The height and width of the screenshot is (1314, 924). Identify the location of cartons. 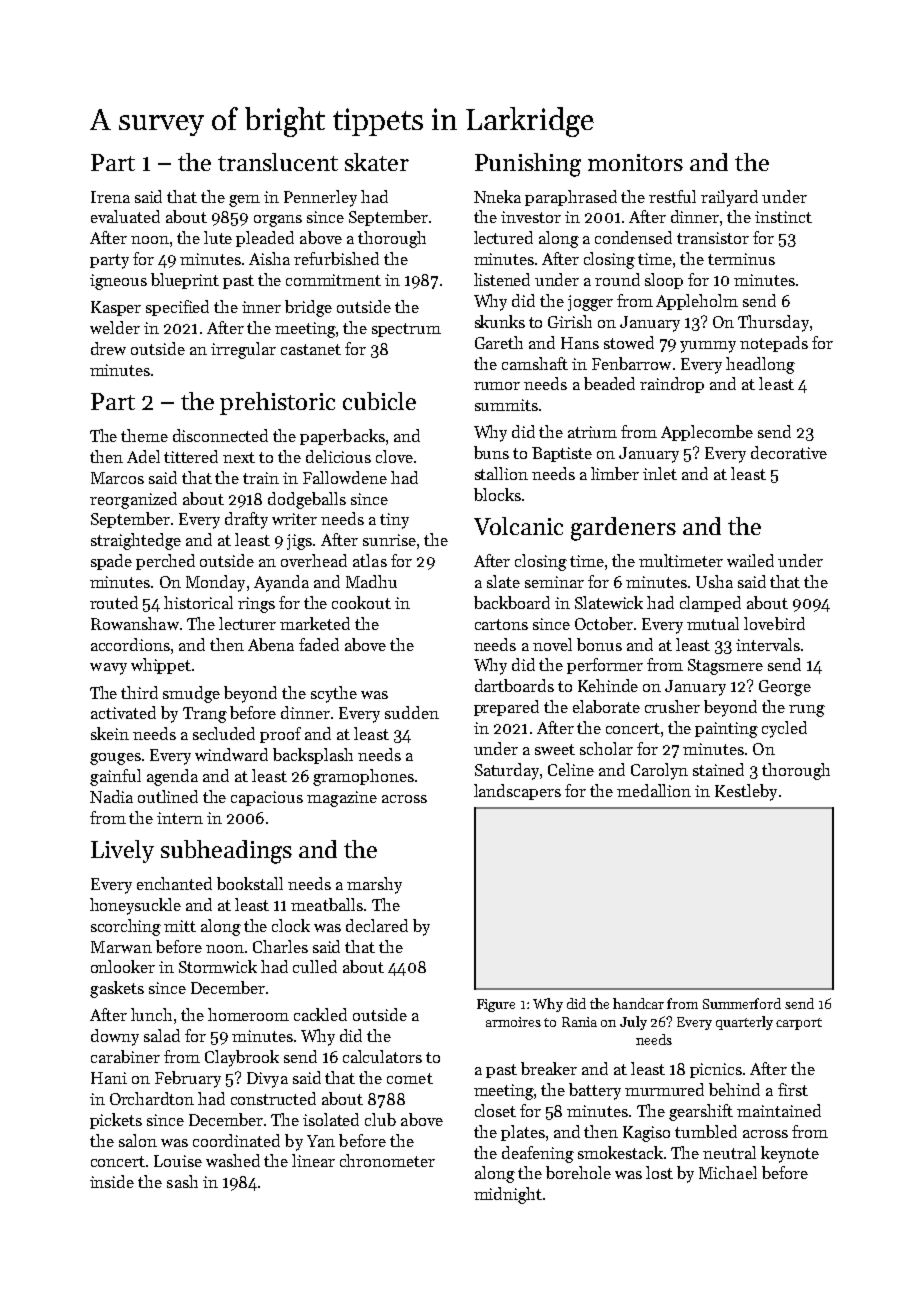
(501, 624).
